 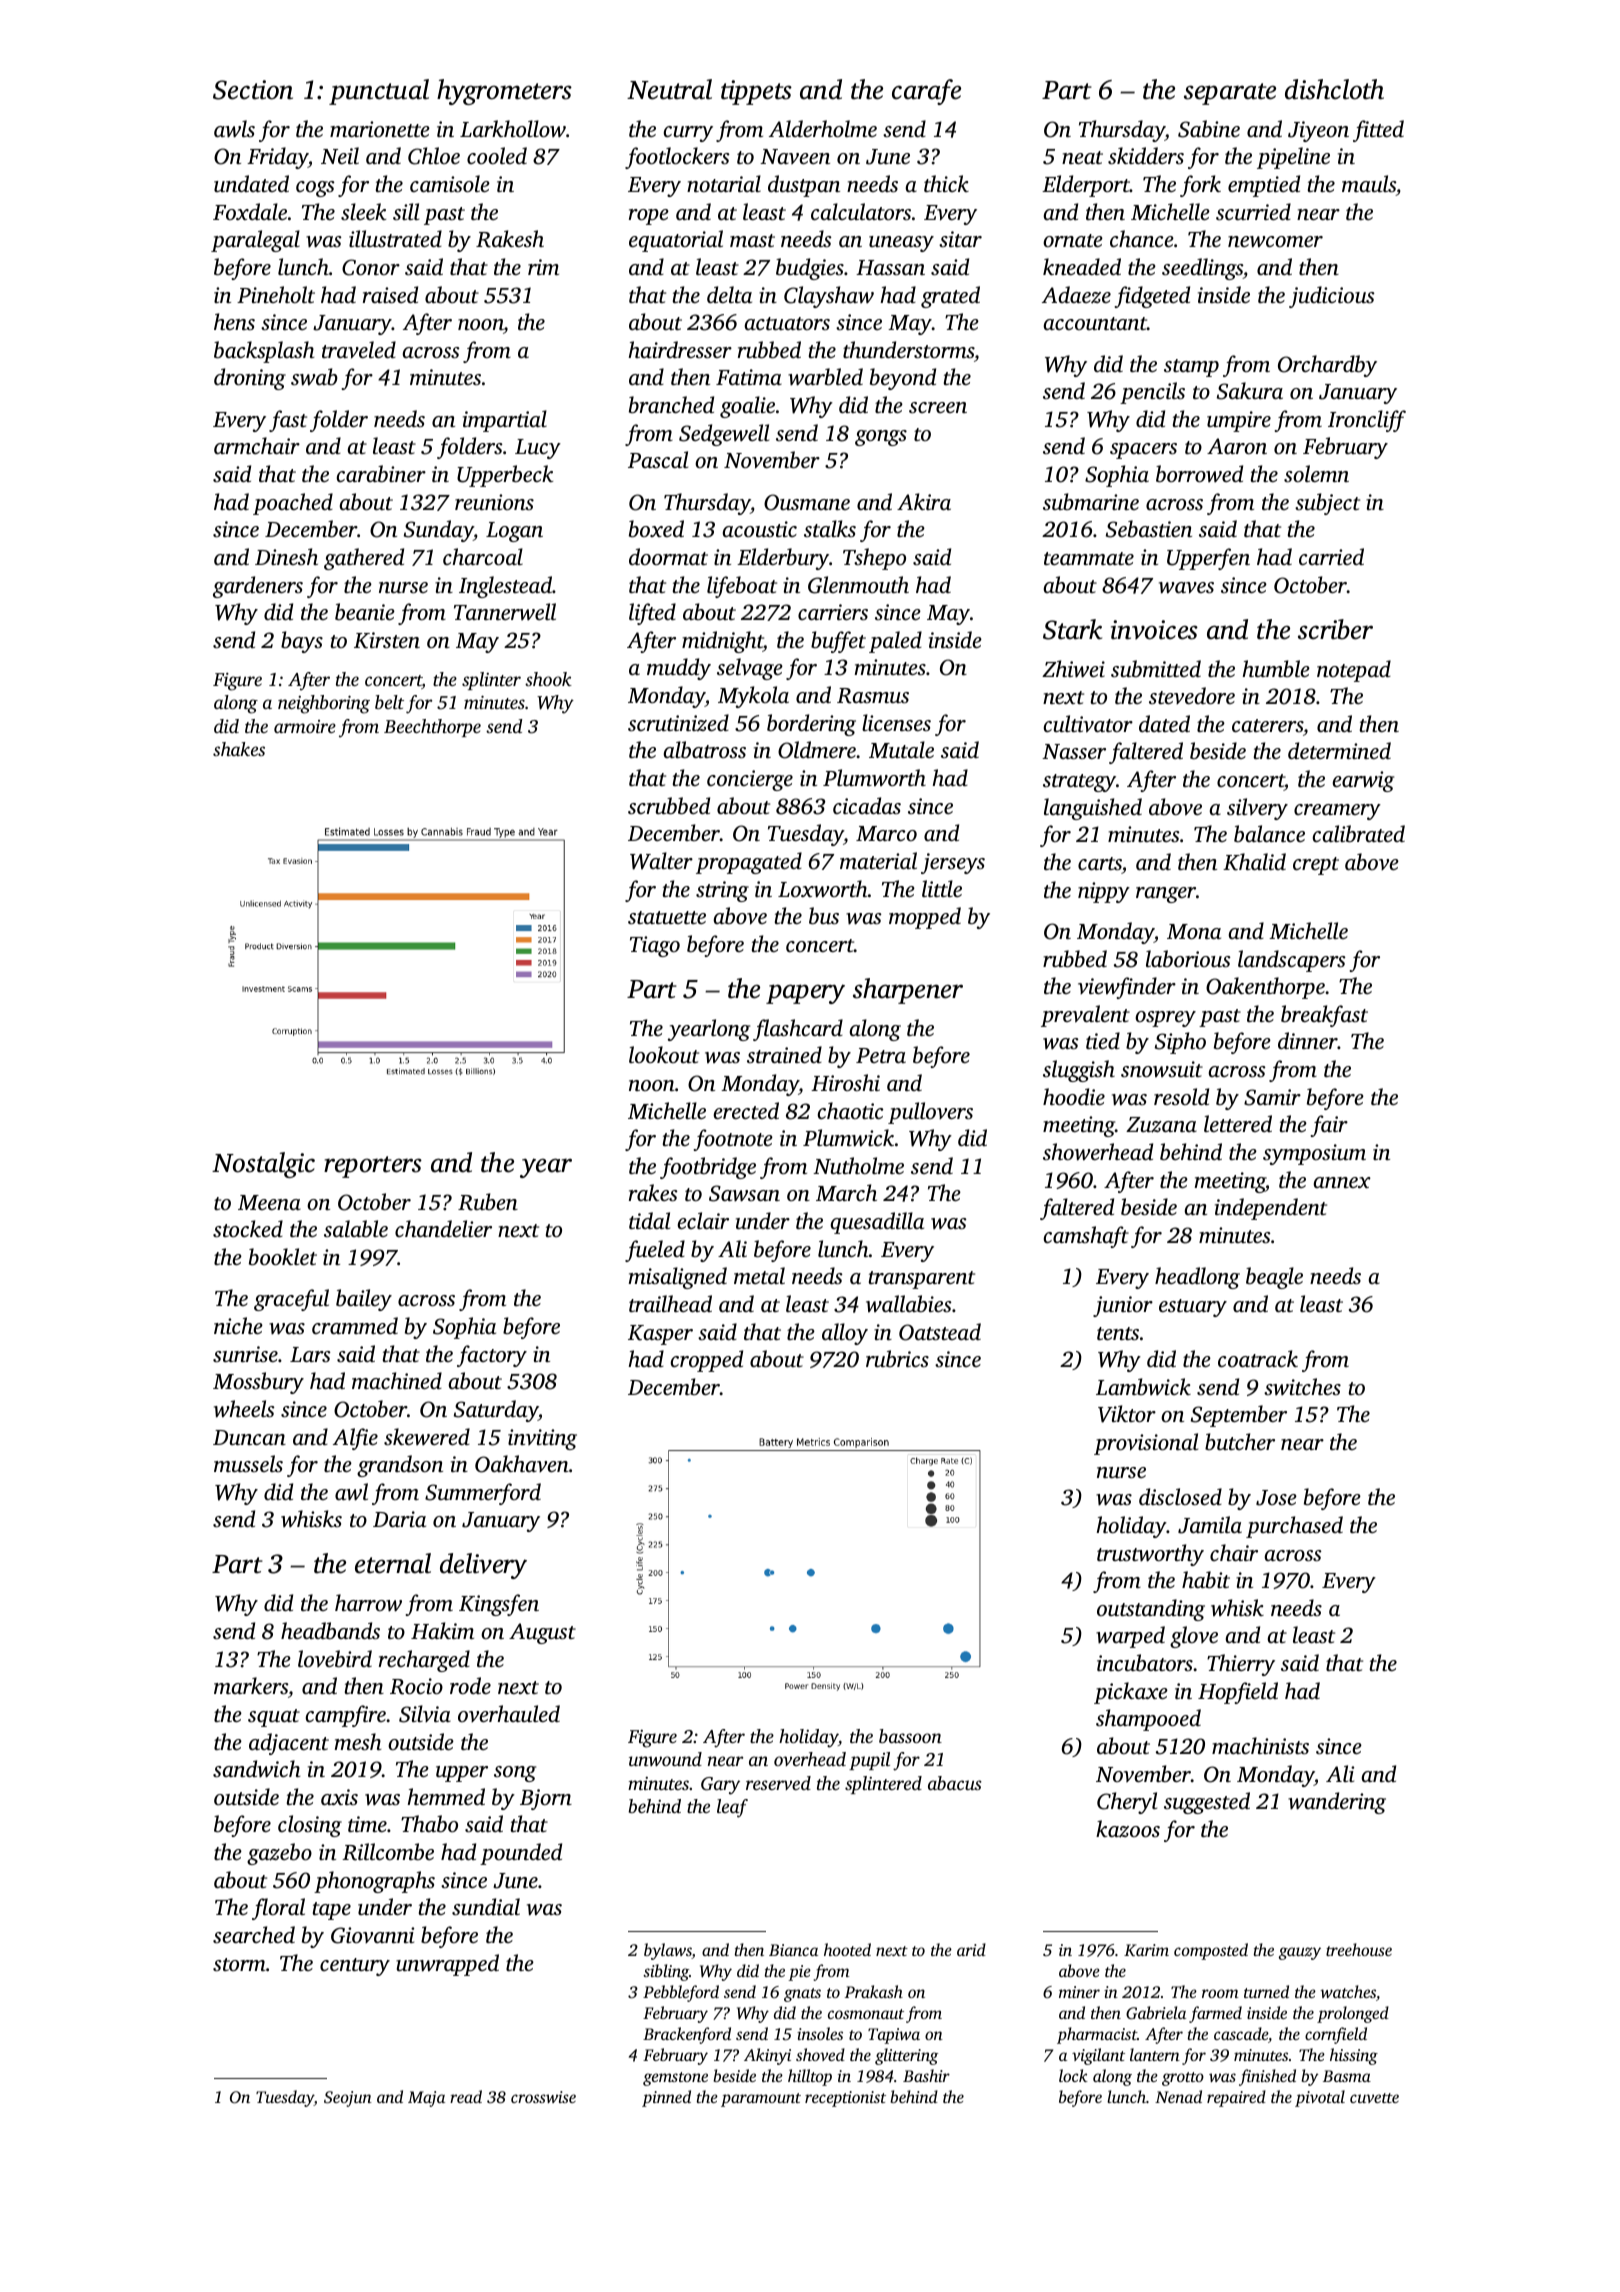 I want to click on factory, so click(x=492, y=1356).
